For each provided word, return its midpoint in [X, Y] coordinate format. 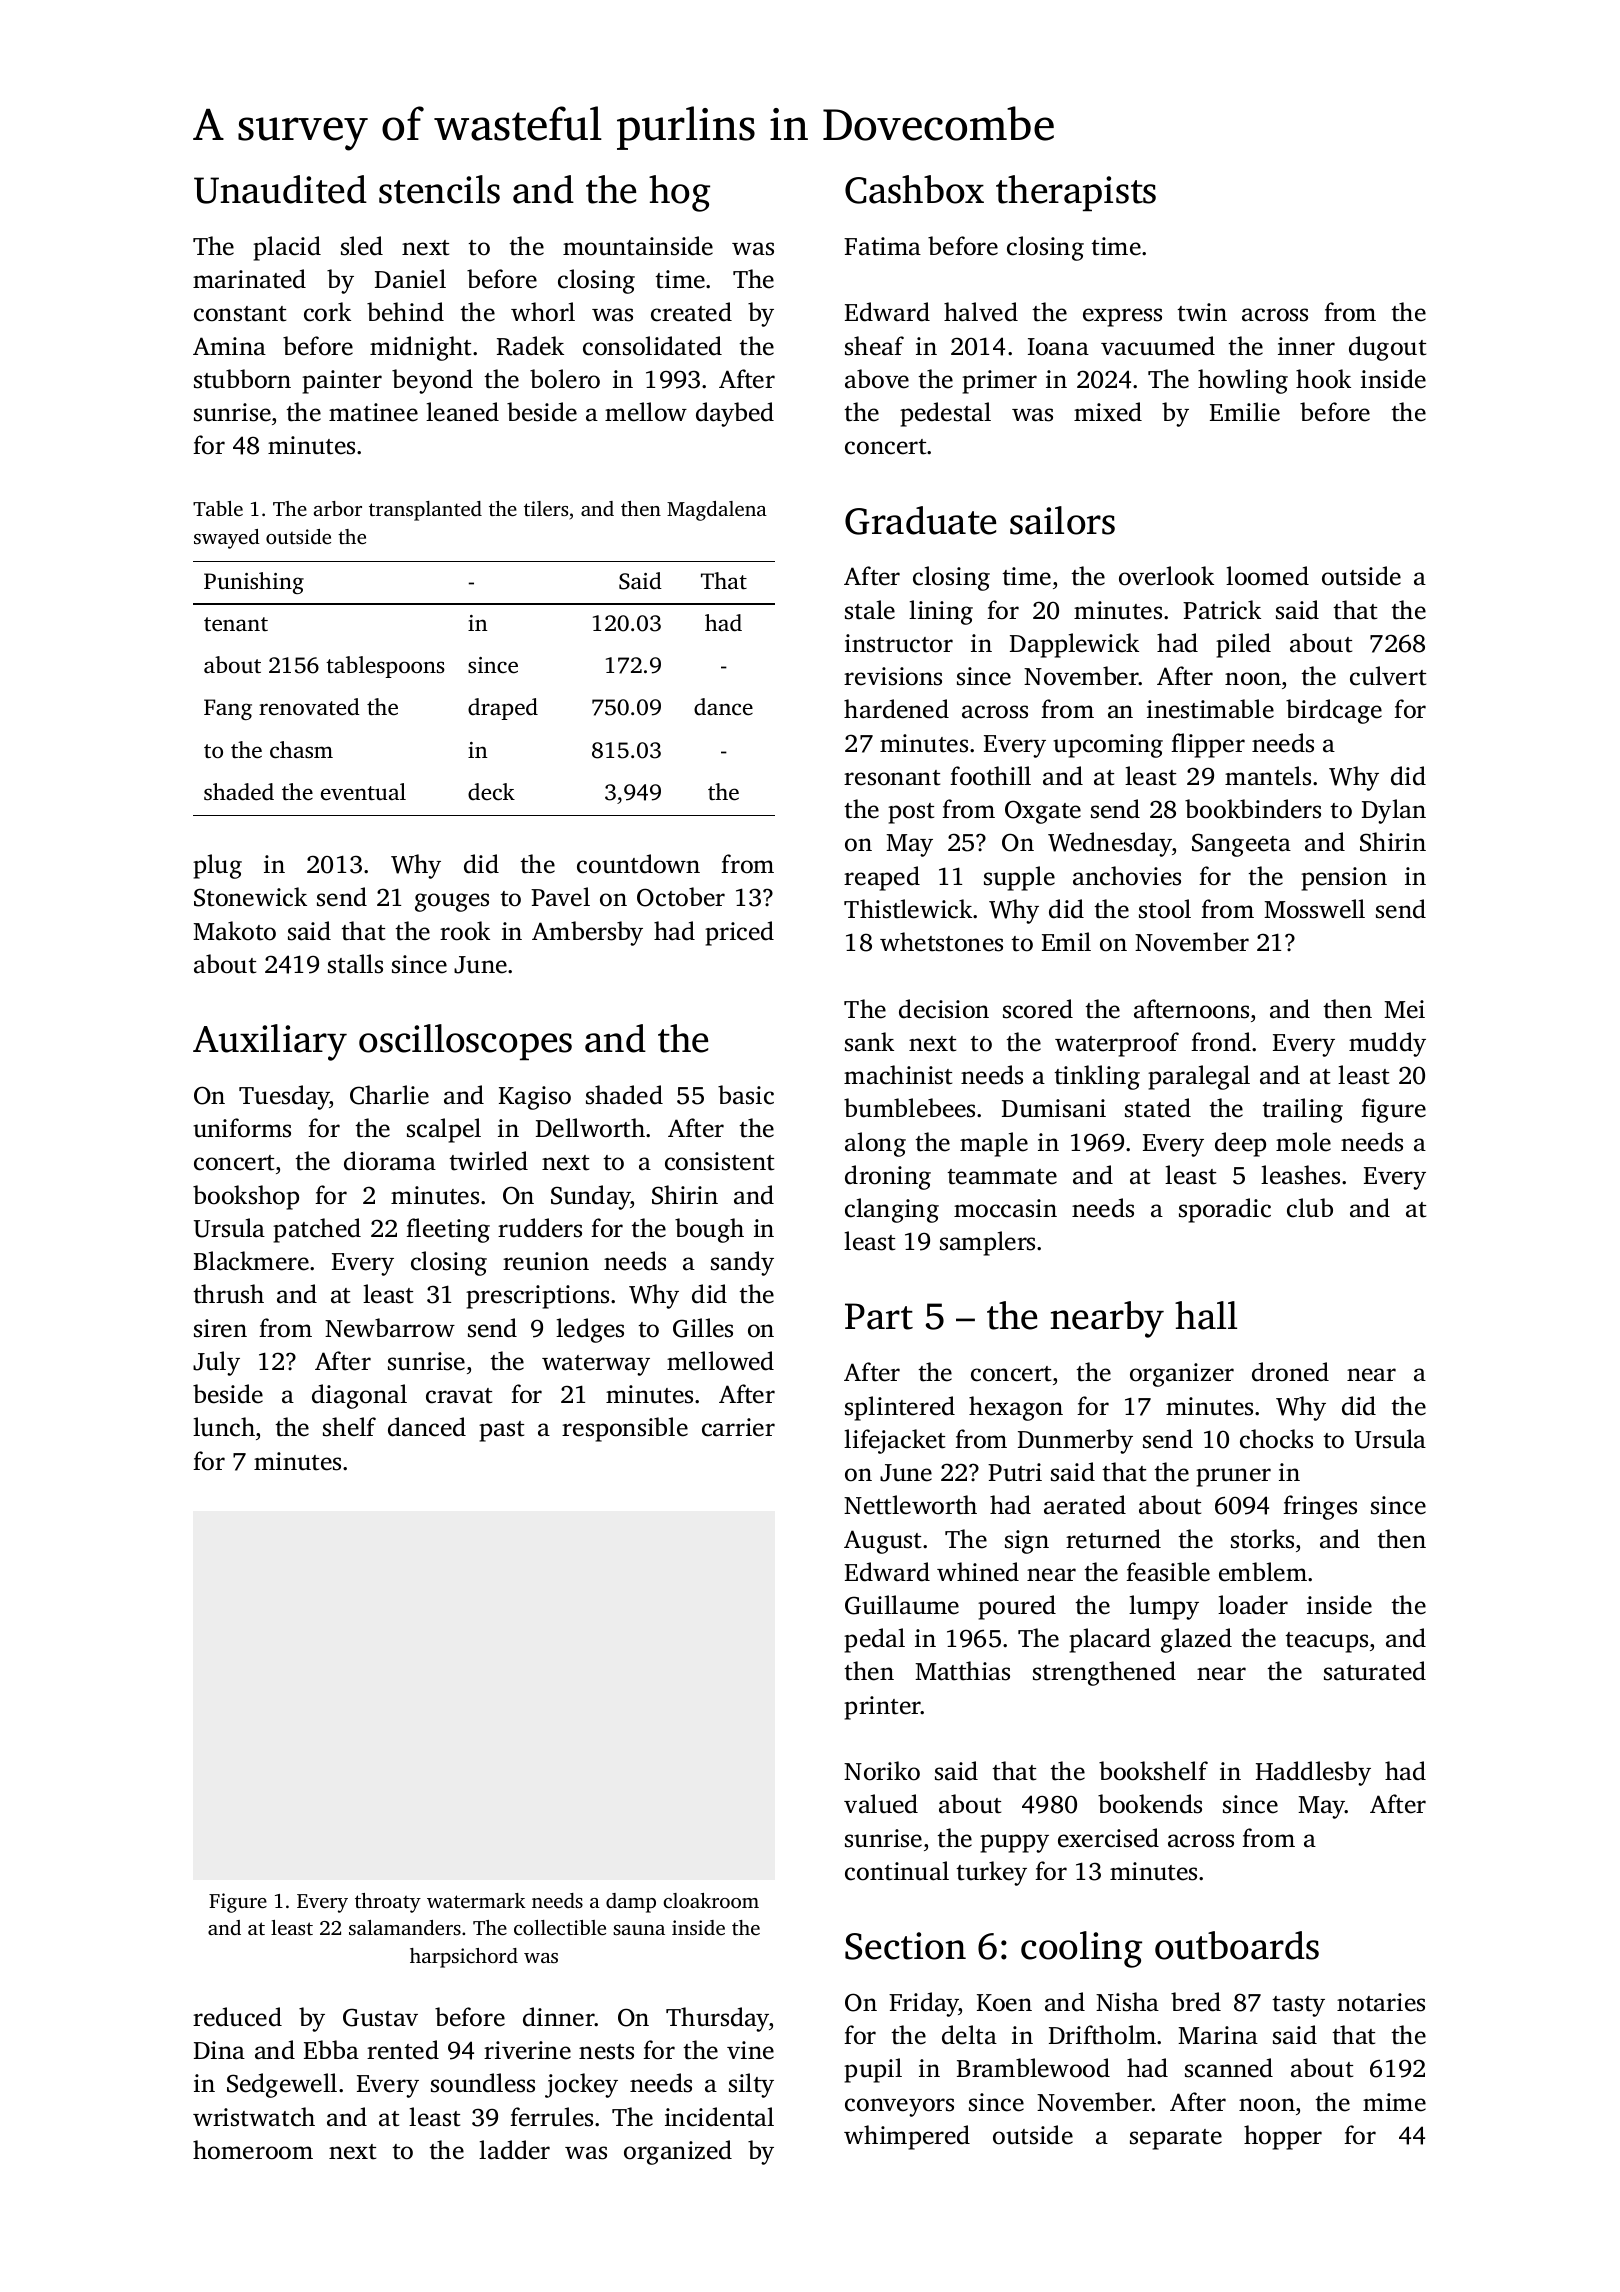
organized [678, 2152]
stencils [439, 189]
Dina [219, 2050]
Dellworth [590, 1128]
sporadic [1225, 1210]
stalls [355, 964]
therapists [1076, 193]
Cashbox [914, 189]
